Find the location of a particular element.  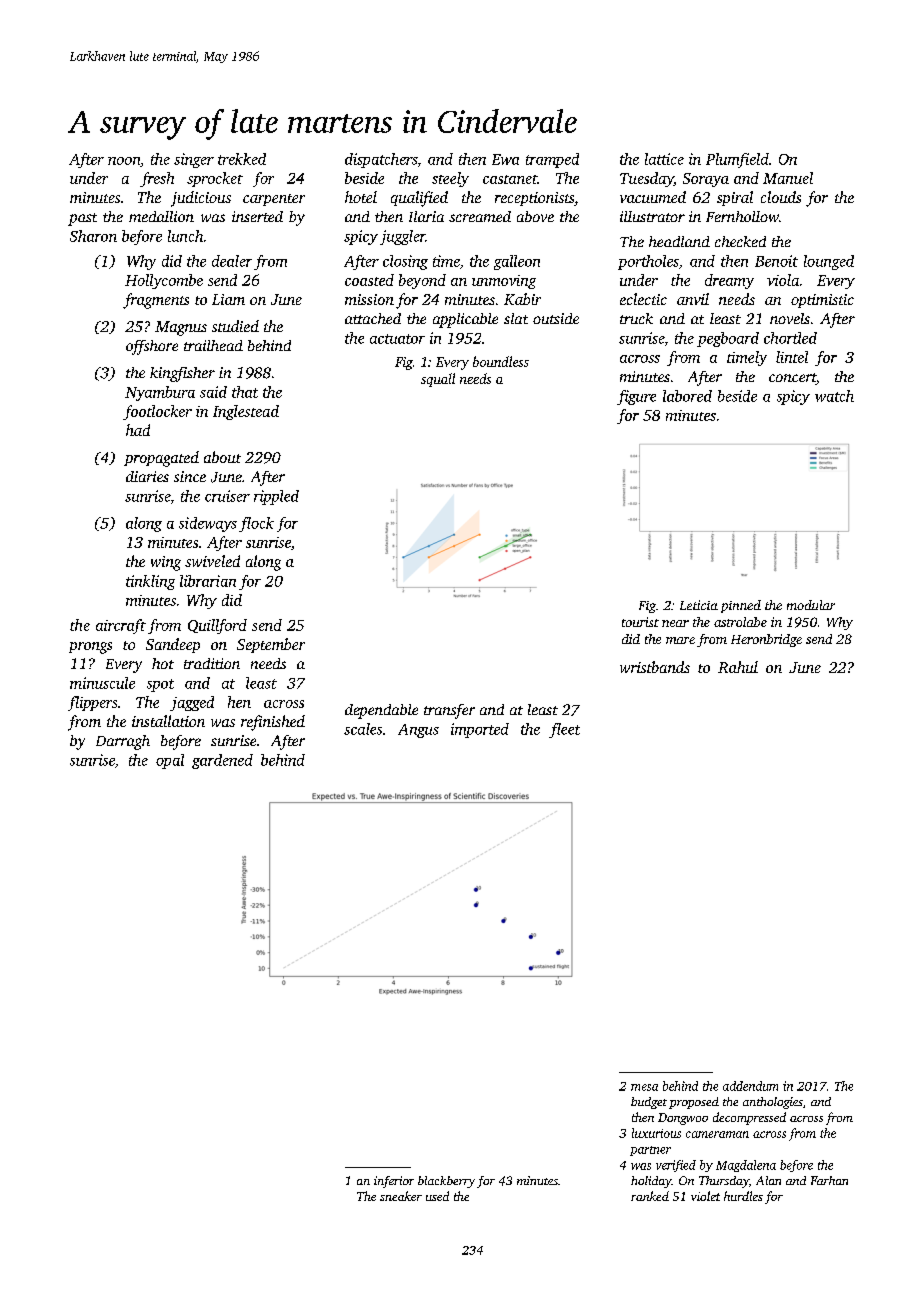

used is located at coordinates (437, 1196).
